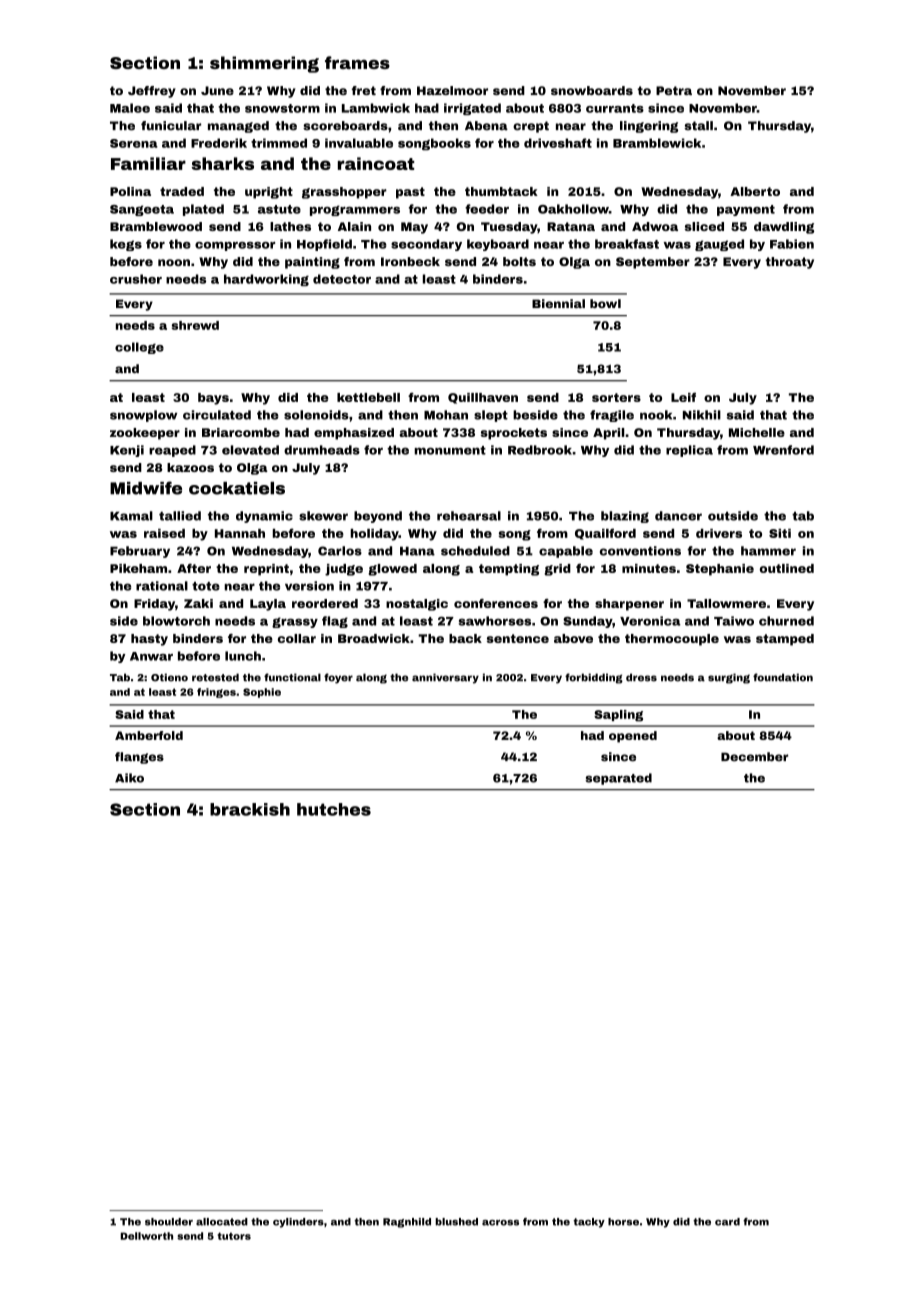 This page has height=1308, width=924. Describe the element at coordinates (469, 516) in the page. I see `rehearsal` at that location.
